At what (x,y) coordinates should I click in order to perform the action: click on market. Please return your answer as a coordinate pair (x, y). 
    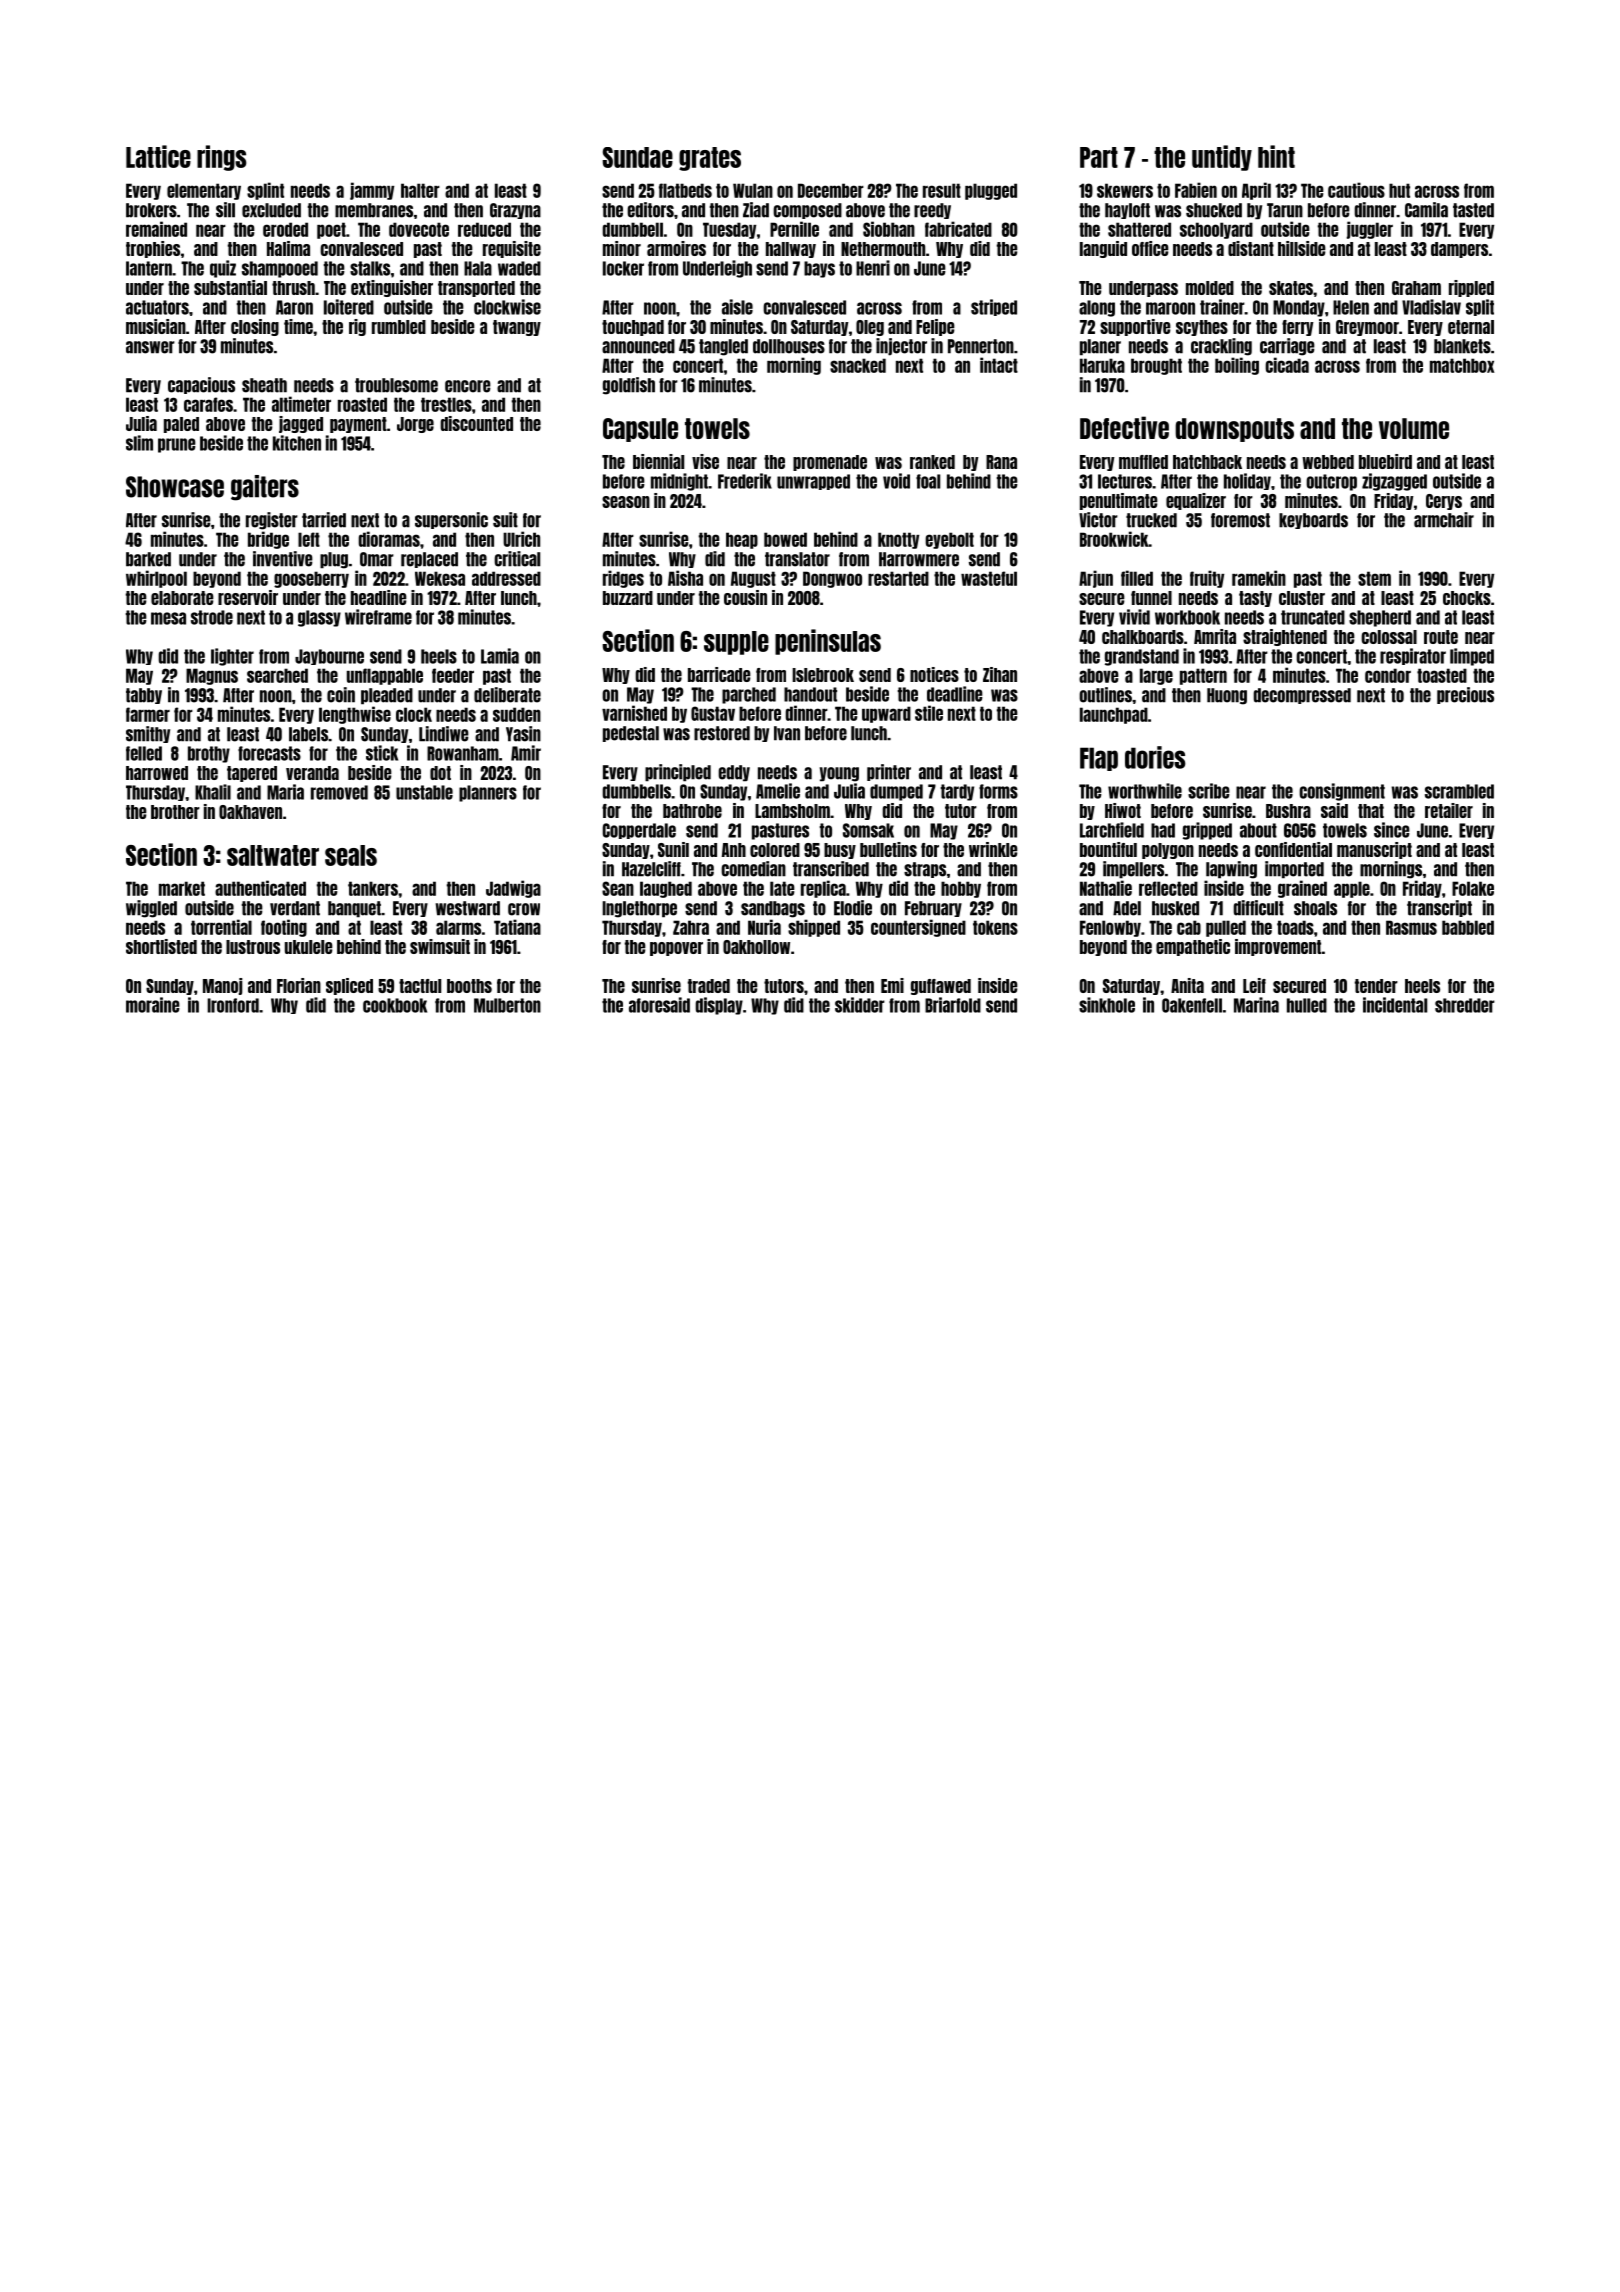
    Looking at the image, I should click on (182, 888).
